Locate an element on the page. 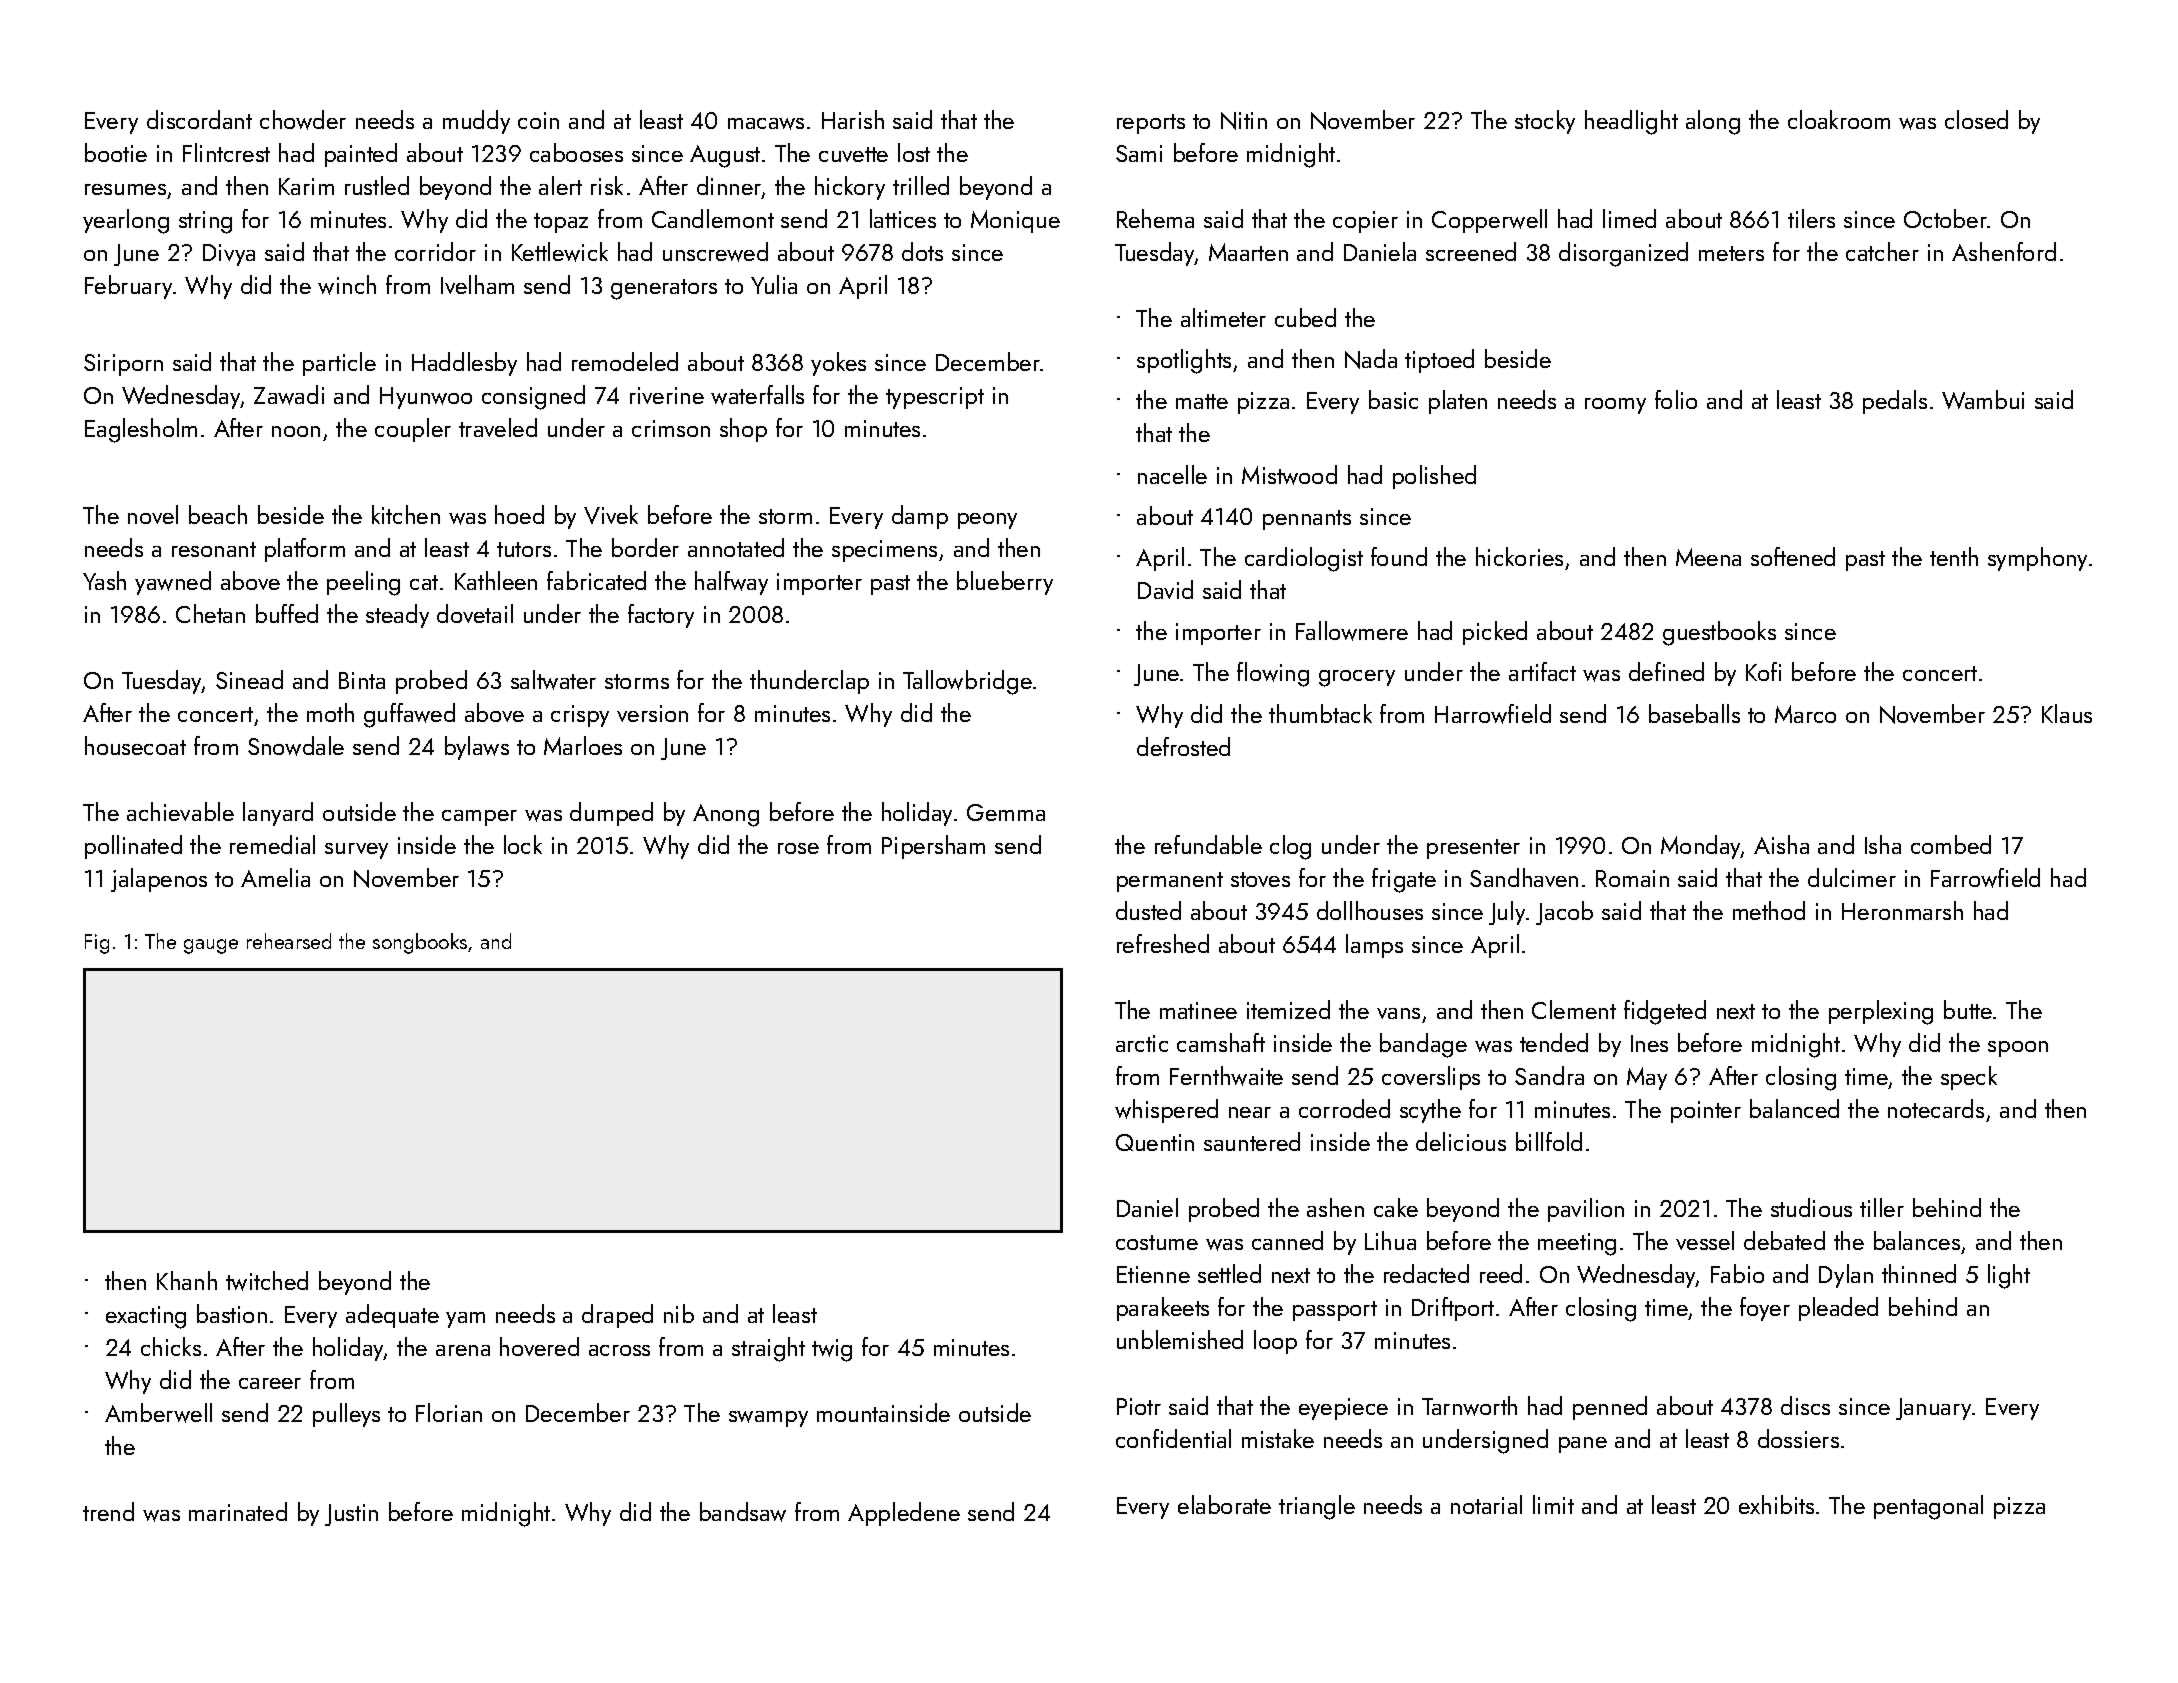 The height and width of the document is (1683, 2178). bandsaw is located at coordinates (743, 1512).
